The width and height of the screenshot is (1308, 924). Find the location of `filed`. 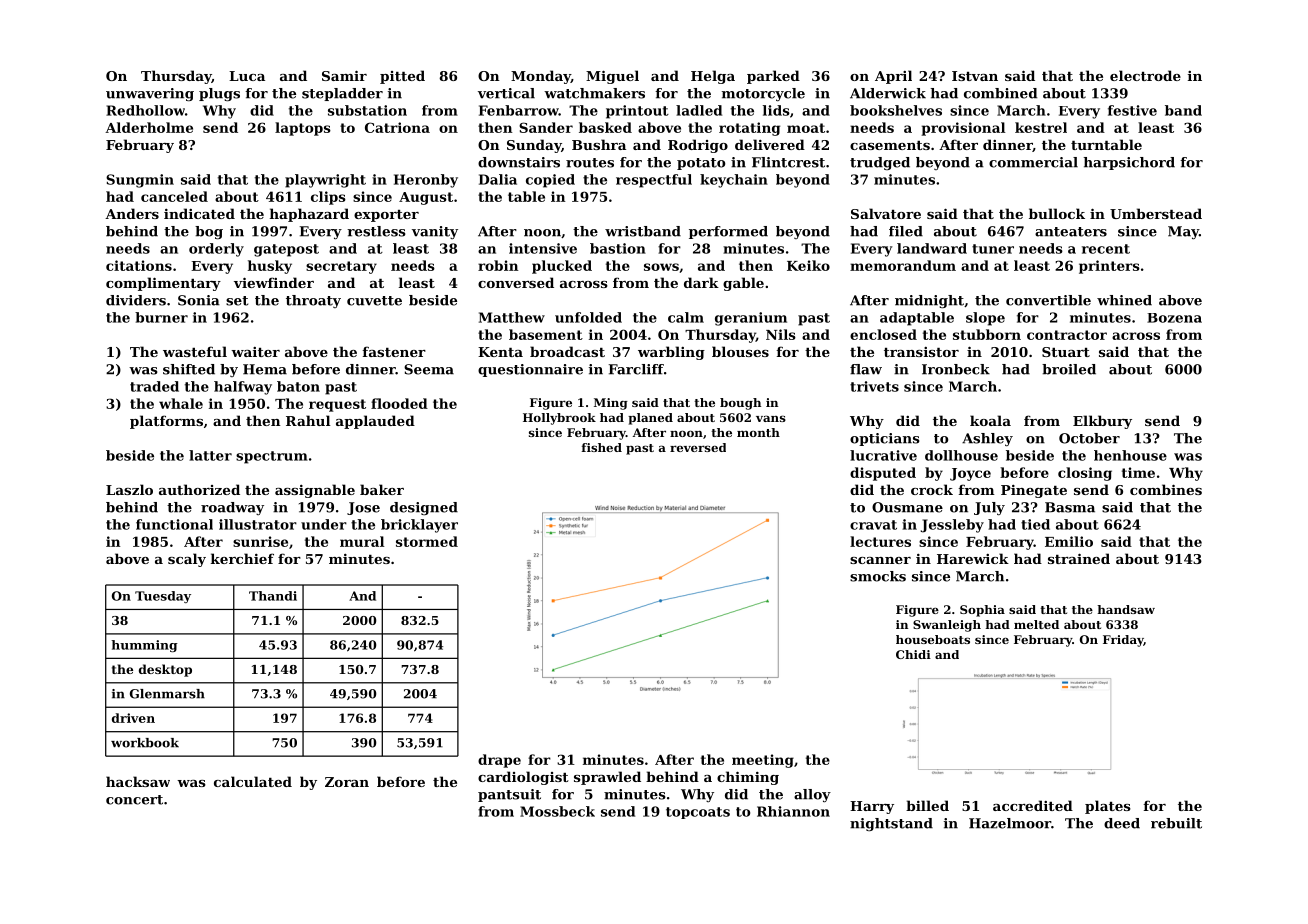

filed is located at coordinates (906, 231).
